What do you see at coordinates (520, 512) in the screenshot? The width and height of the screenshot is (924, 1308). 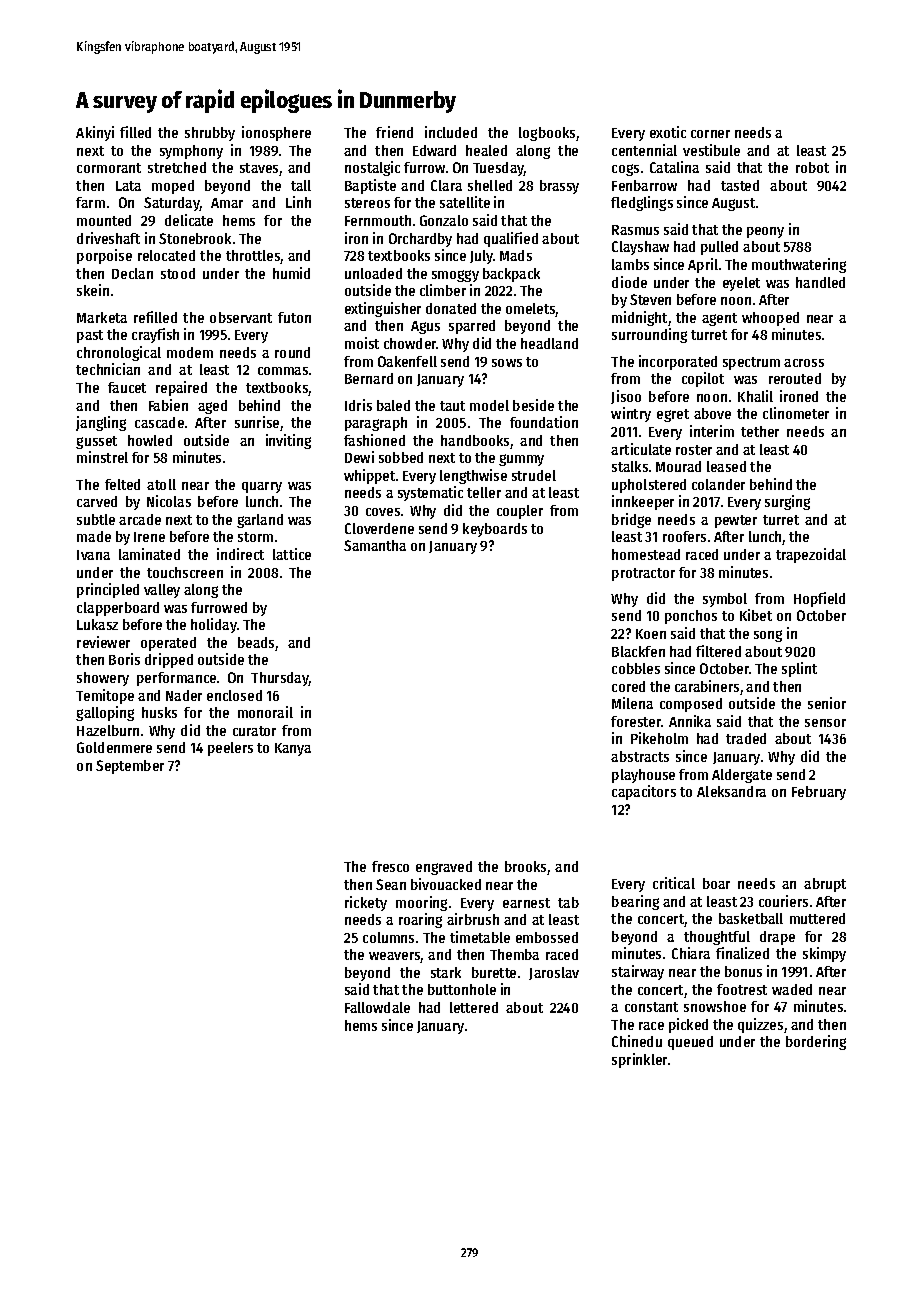 I see `coupler` at bounding box center [520, 512].
